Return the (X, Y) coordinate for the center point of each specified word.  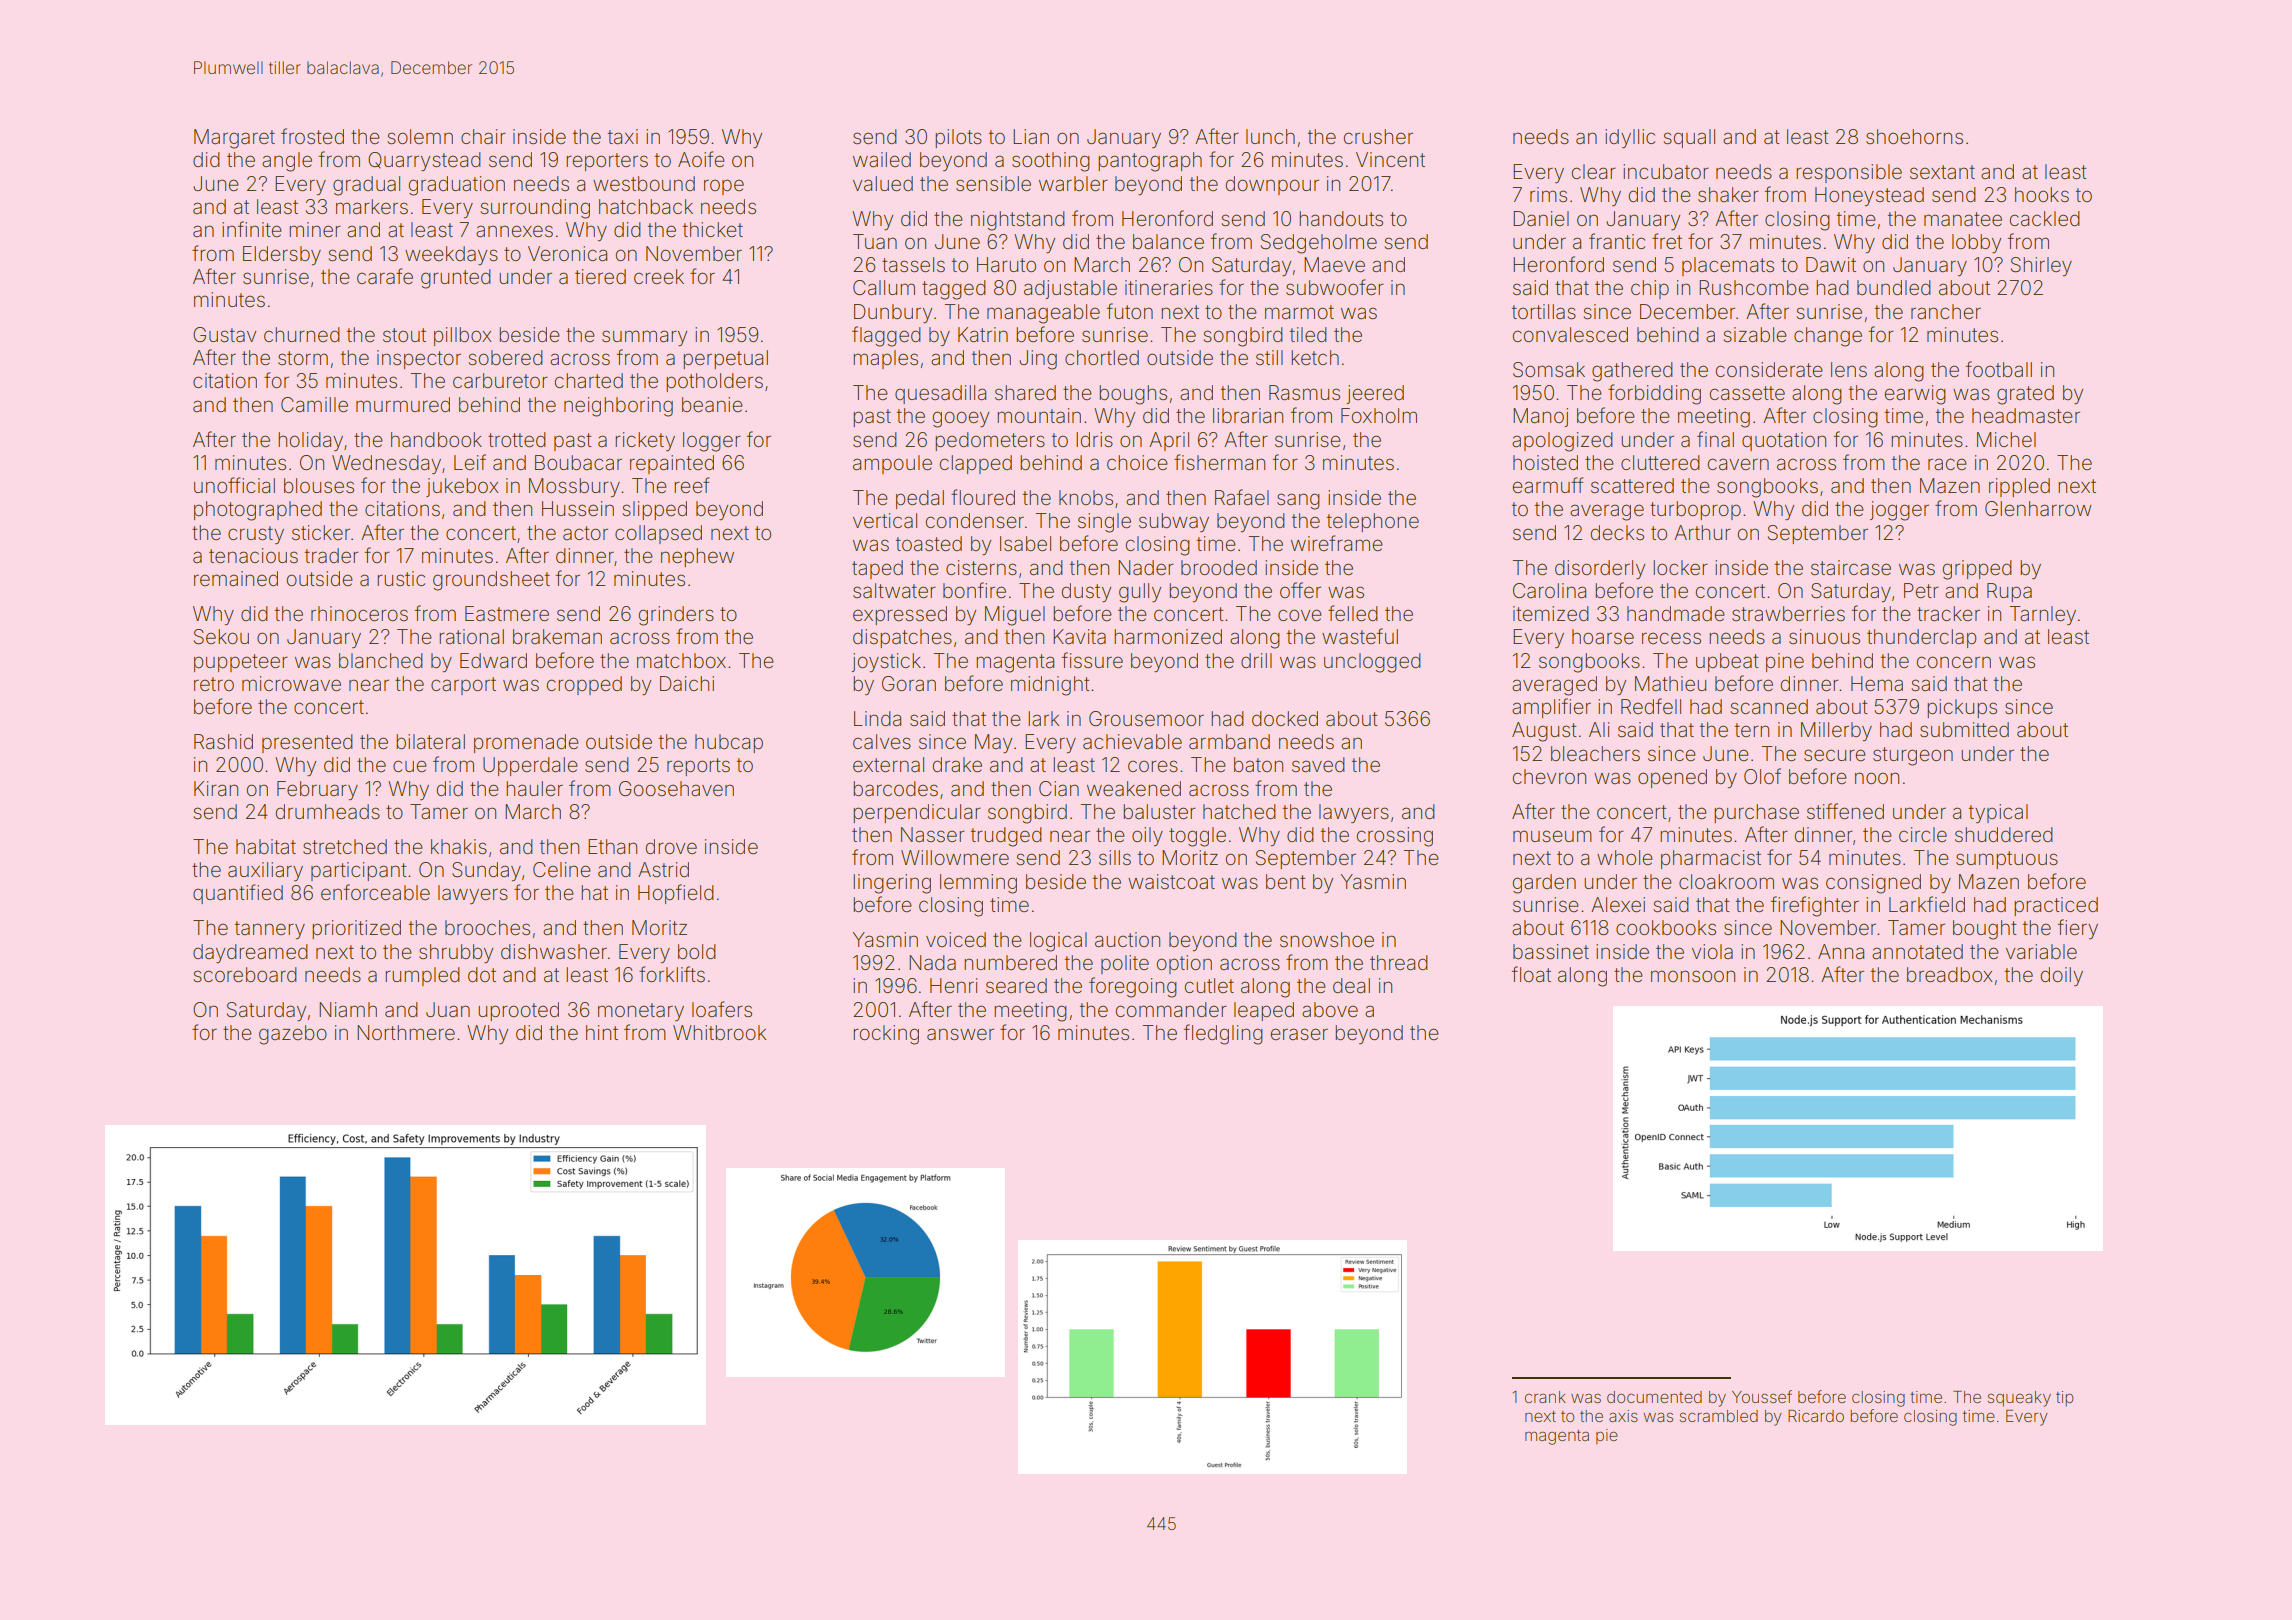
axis (1623, 1416)
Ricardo (1816, 1416)
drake (957, 764)
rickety (645, 441)
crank (1545, 1397)
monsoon (1693, 976)
